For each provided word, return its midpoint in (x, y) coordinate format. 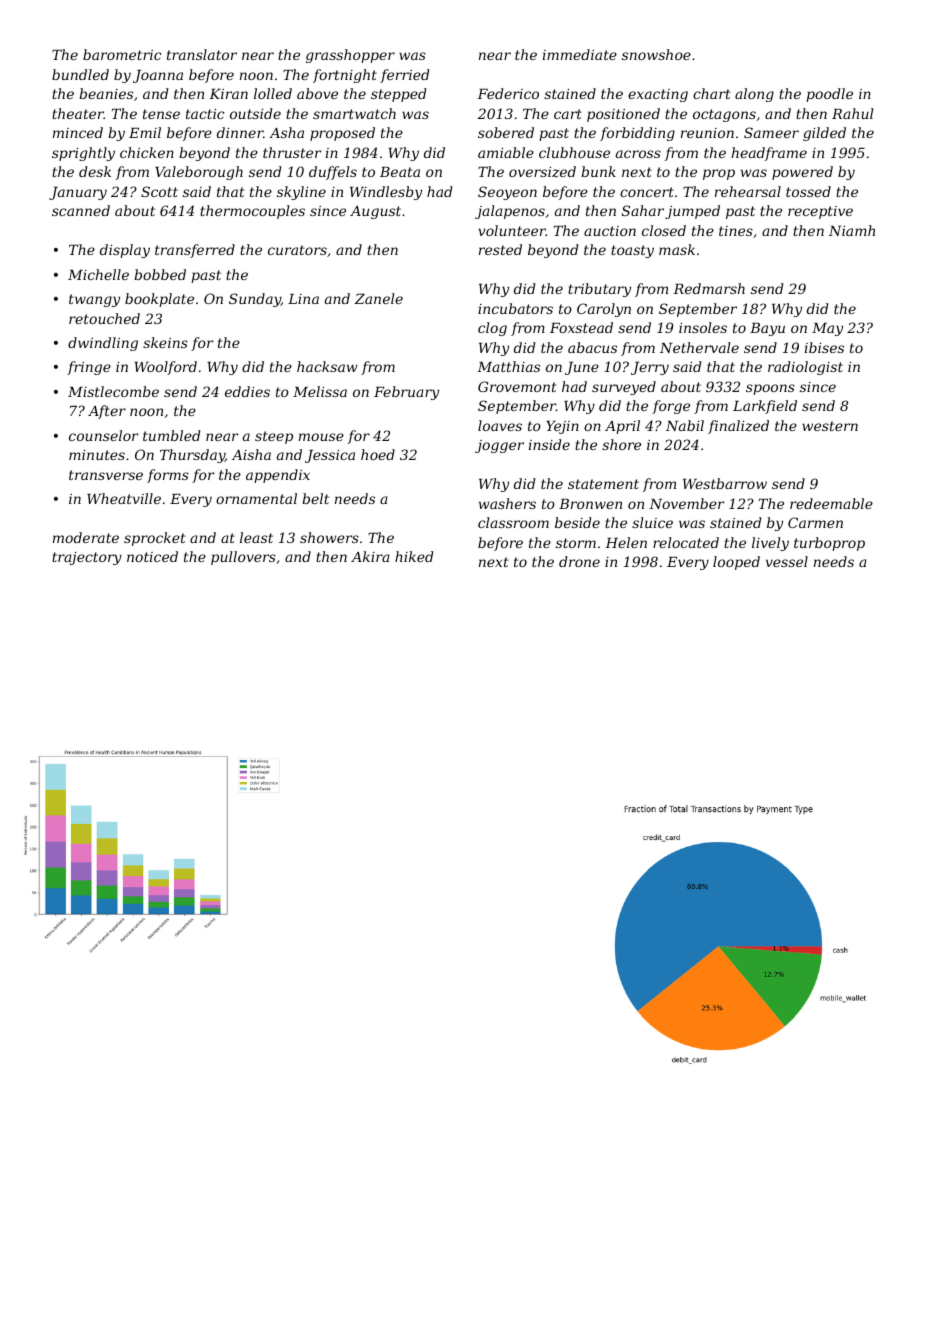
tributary (599, 290)
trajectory (87, 558)
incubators (515, 308)
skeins (165, 342)
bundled (80, 74)
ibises (824, 347)
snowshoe (656, 54)
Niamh (852, 230)
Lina (303, 299)
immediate (580, 54)
